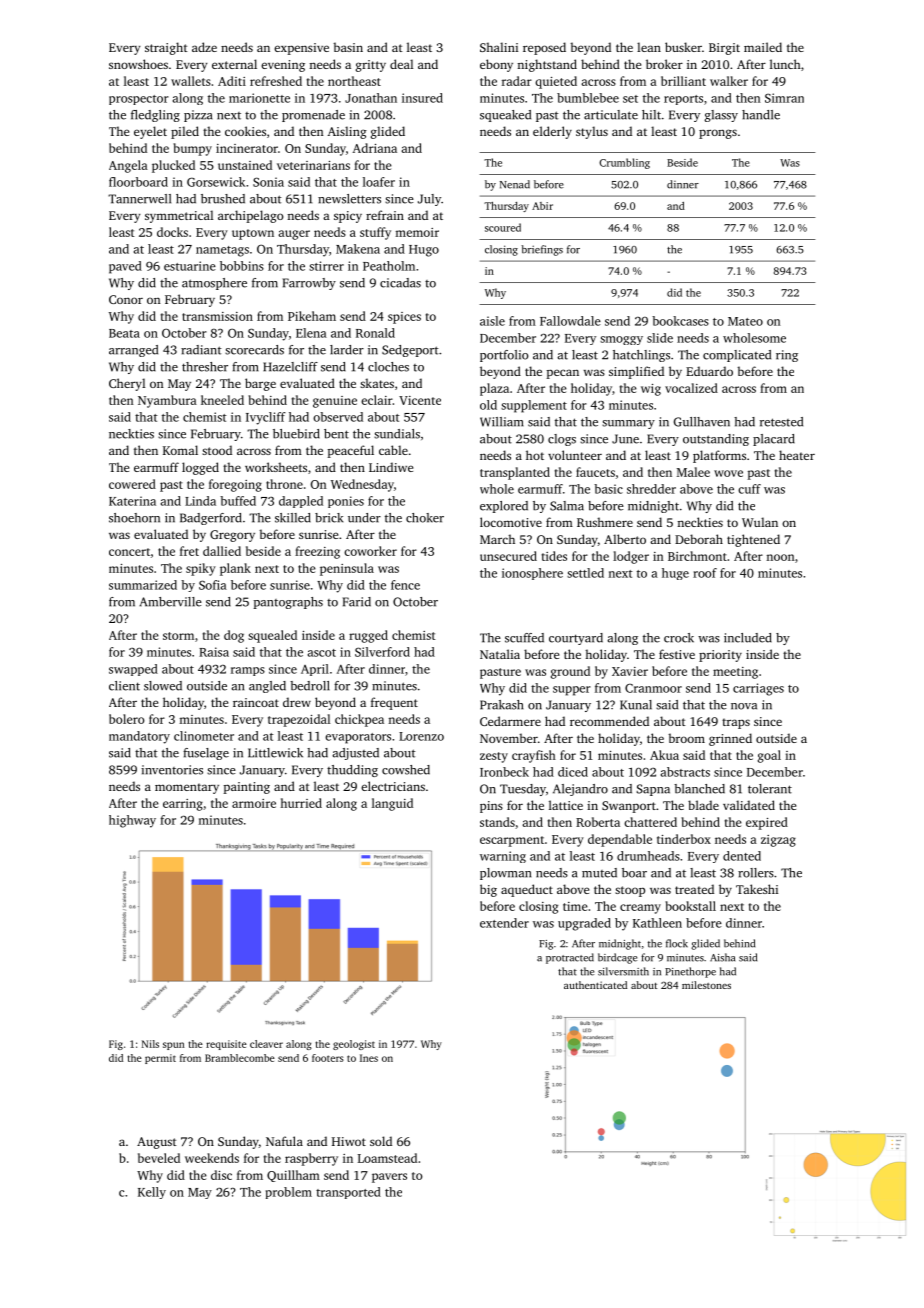 The image size is (924, 1308). I want to click on pavers, so click(389, 1178).
